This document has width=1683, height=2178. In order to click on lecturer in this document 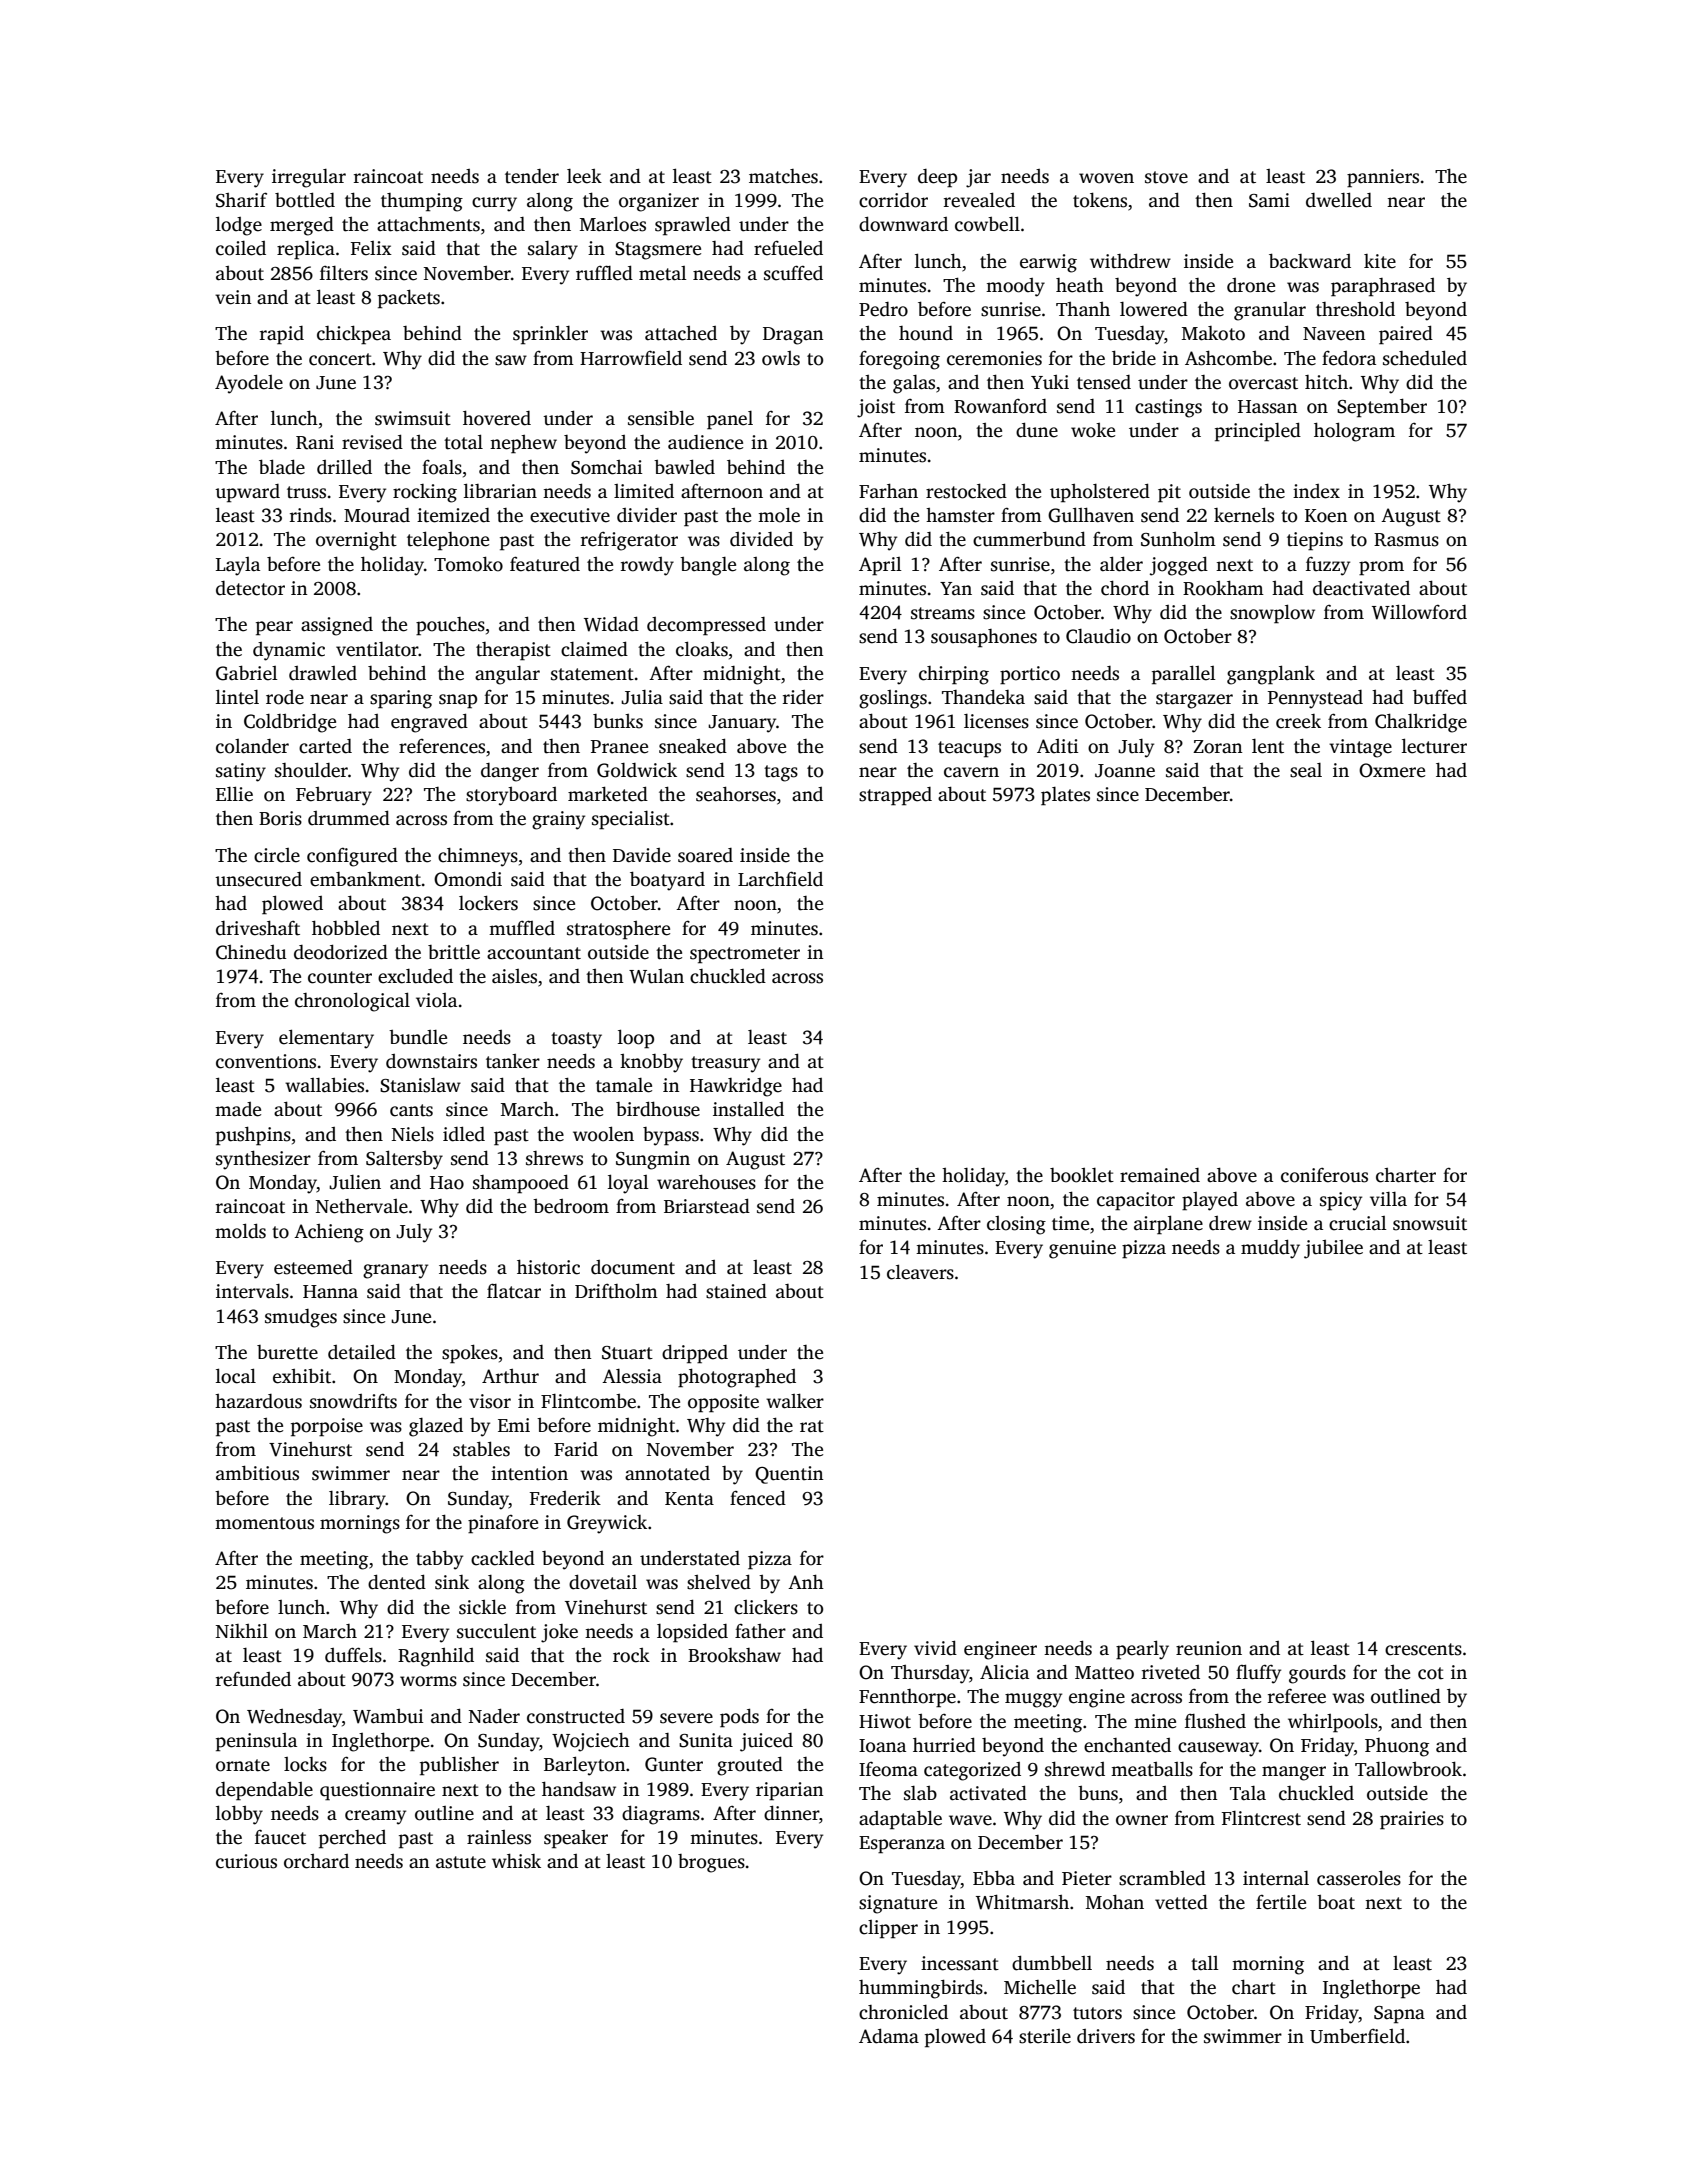, I will do `click(1434, 746)`.
